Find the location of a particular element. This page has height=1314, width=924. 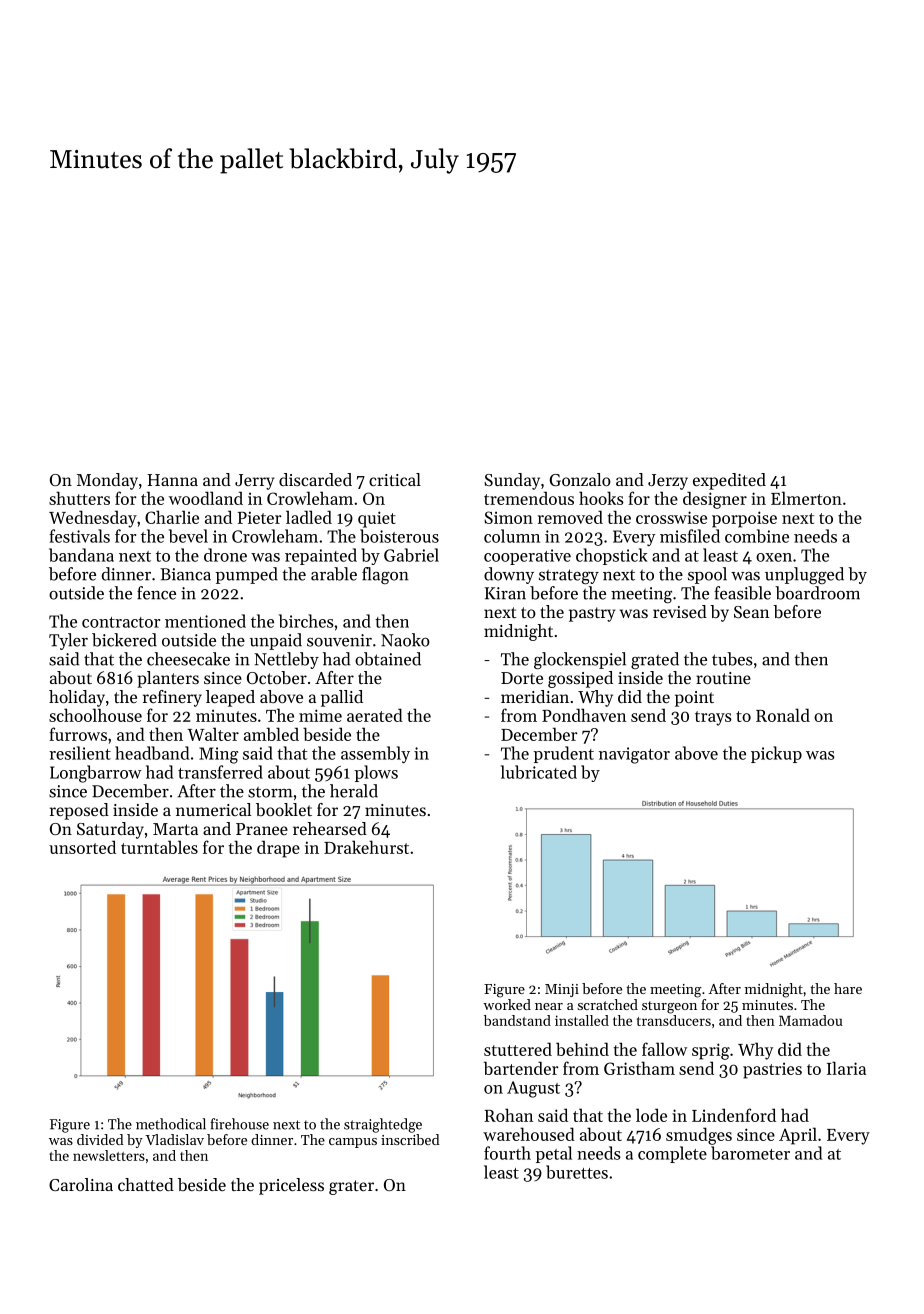

crosswise is located at coordinates (671, 517).
